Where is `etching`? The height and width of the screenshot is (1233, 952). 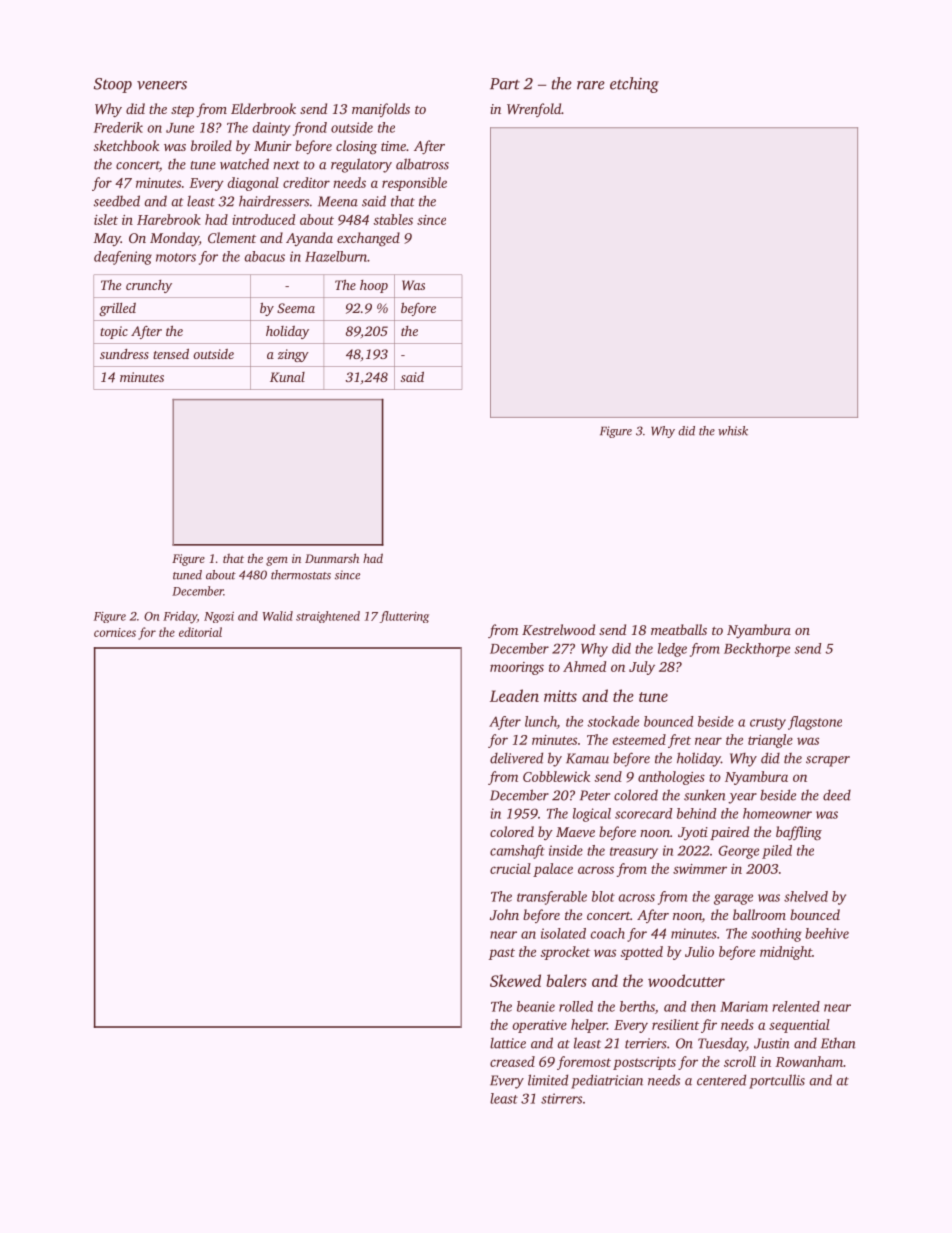
etching is located at coordinates (634, 85).
